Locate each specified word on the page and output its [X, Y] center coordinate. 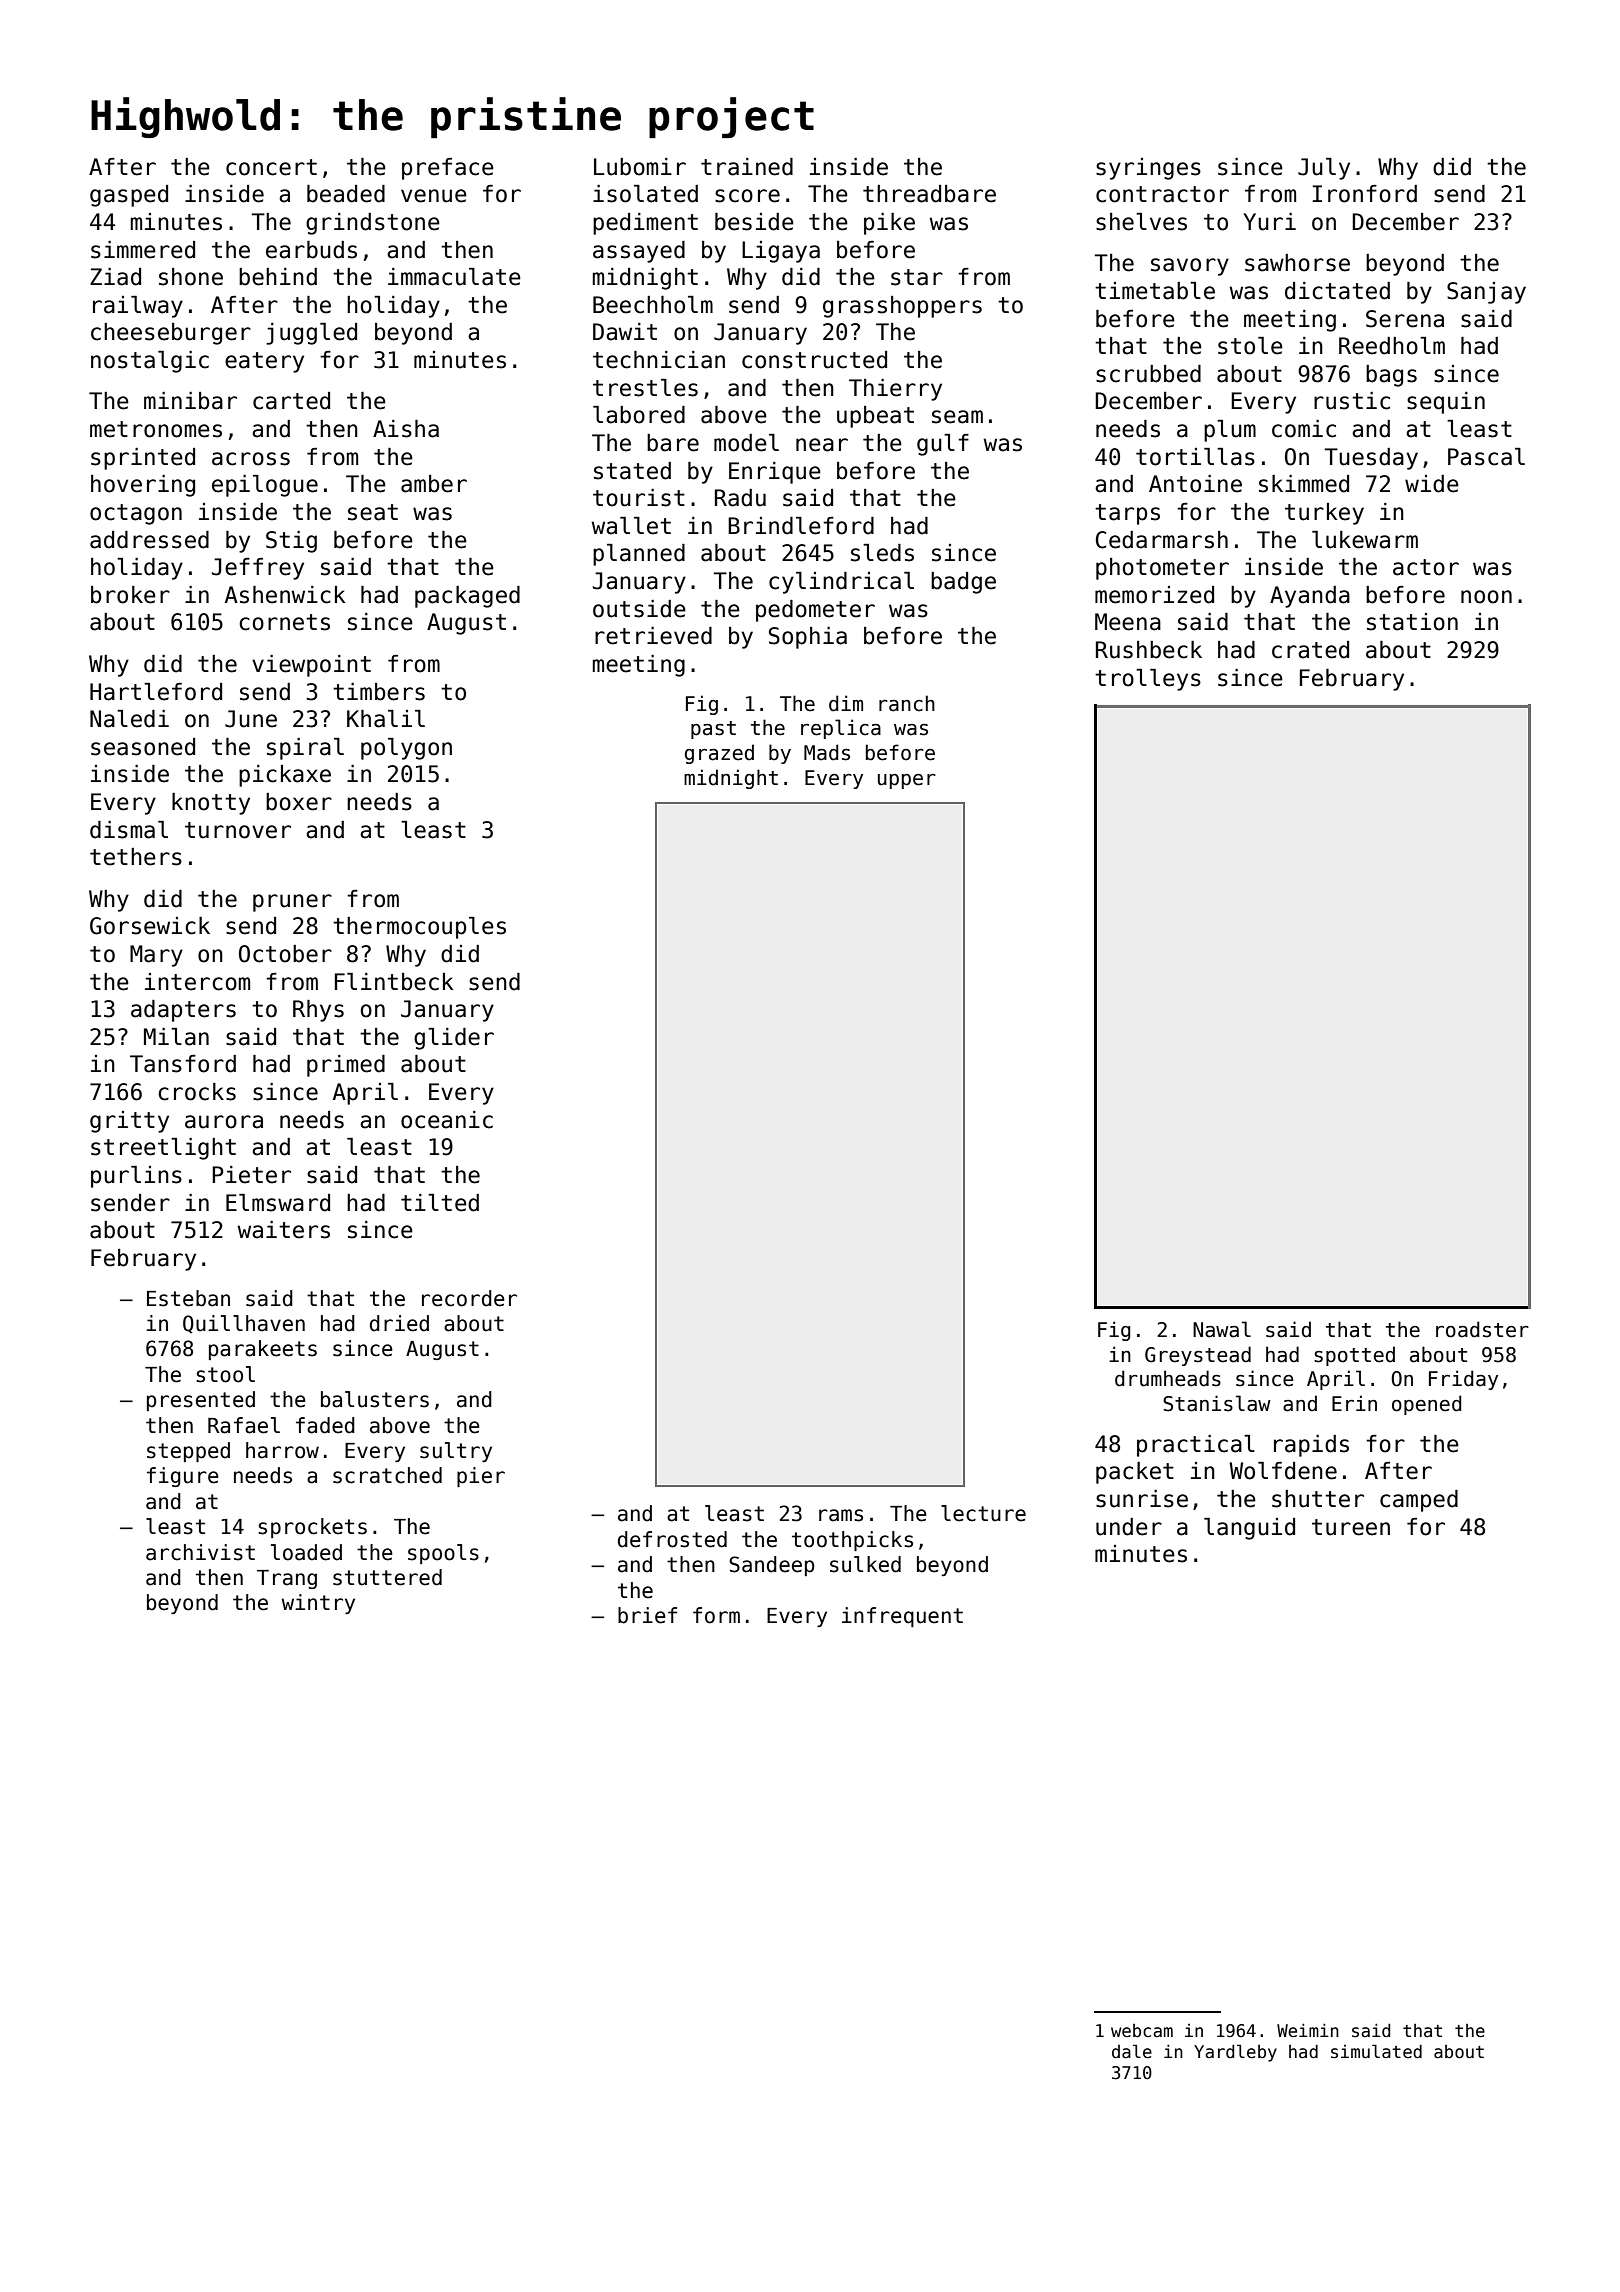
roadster [1482, 1329]
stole [1250, 346]
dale [1132, 2051]
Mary [156, 956]
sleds [882, 553]
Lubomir [640, 167]
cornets [284, 622]
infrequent [902, 1617]
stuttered [387, 1577]
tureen [1351, 1527]
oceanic [447, 1120]
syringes [1148, 169]
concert [271, 167]
